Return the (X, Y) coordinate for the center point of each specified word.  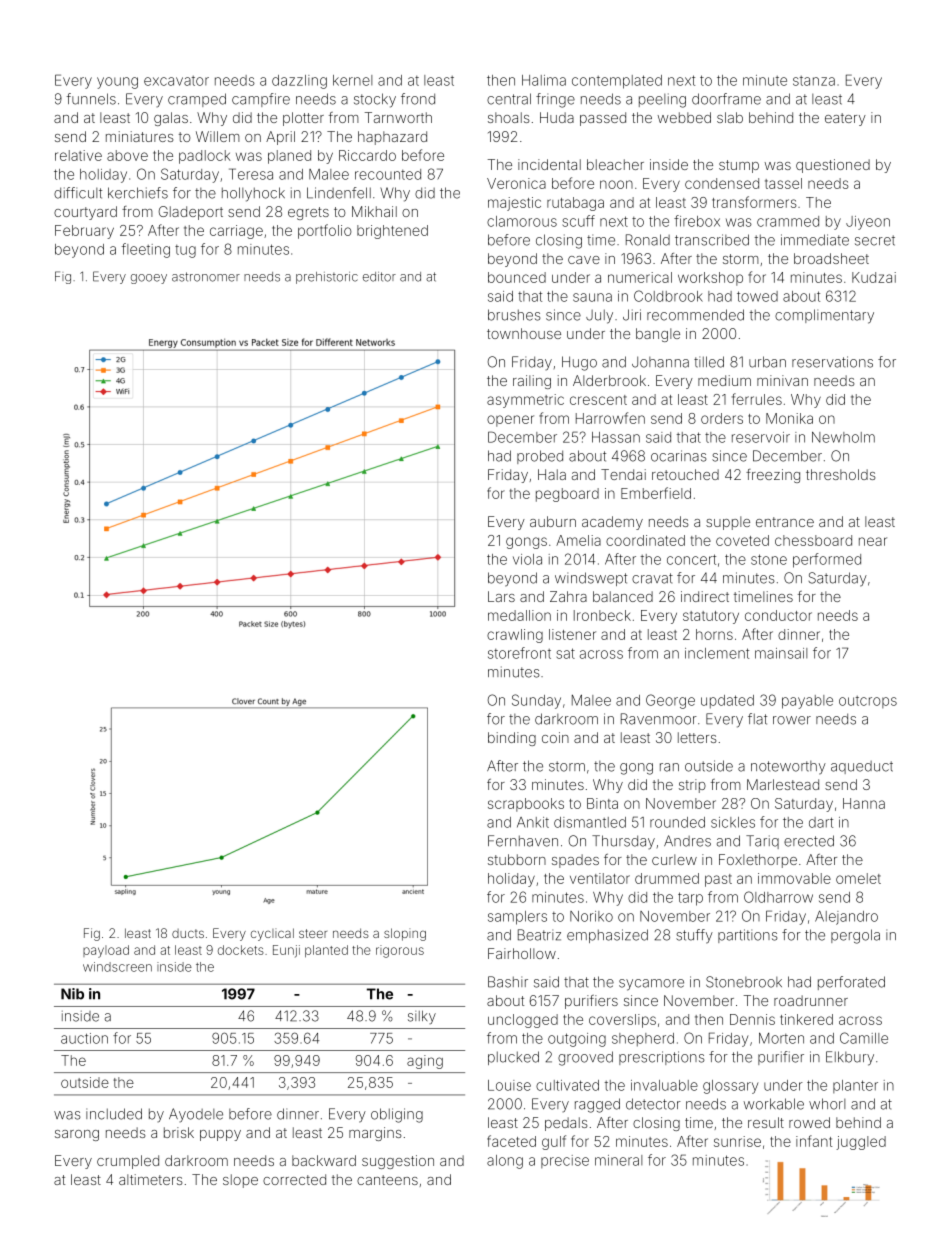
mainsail (781, 653)
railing (532, 382)
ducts (188, 933)
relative (78, 155)
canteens (387, 1180)
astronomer (206, 277)
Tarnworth (398, 117)
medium (724, 380)
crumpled (128, 1162)
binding (512, 739)
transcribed (712, 240)
